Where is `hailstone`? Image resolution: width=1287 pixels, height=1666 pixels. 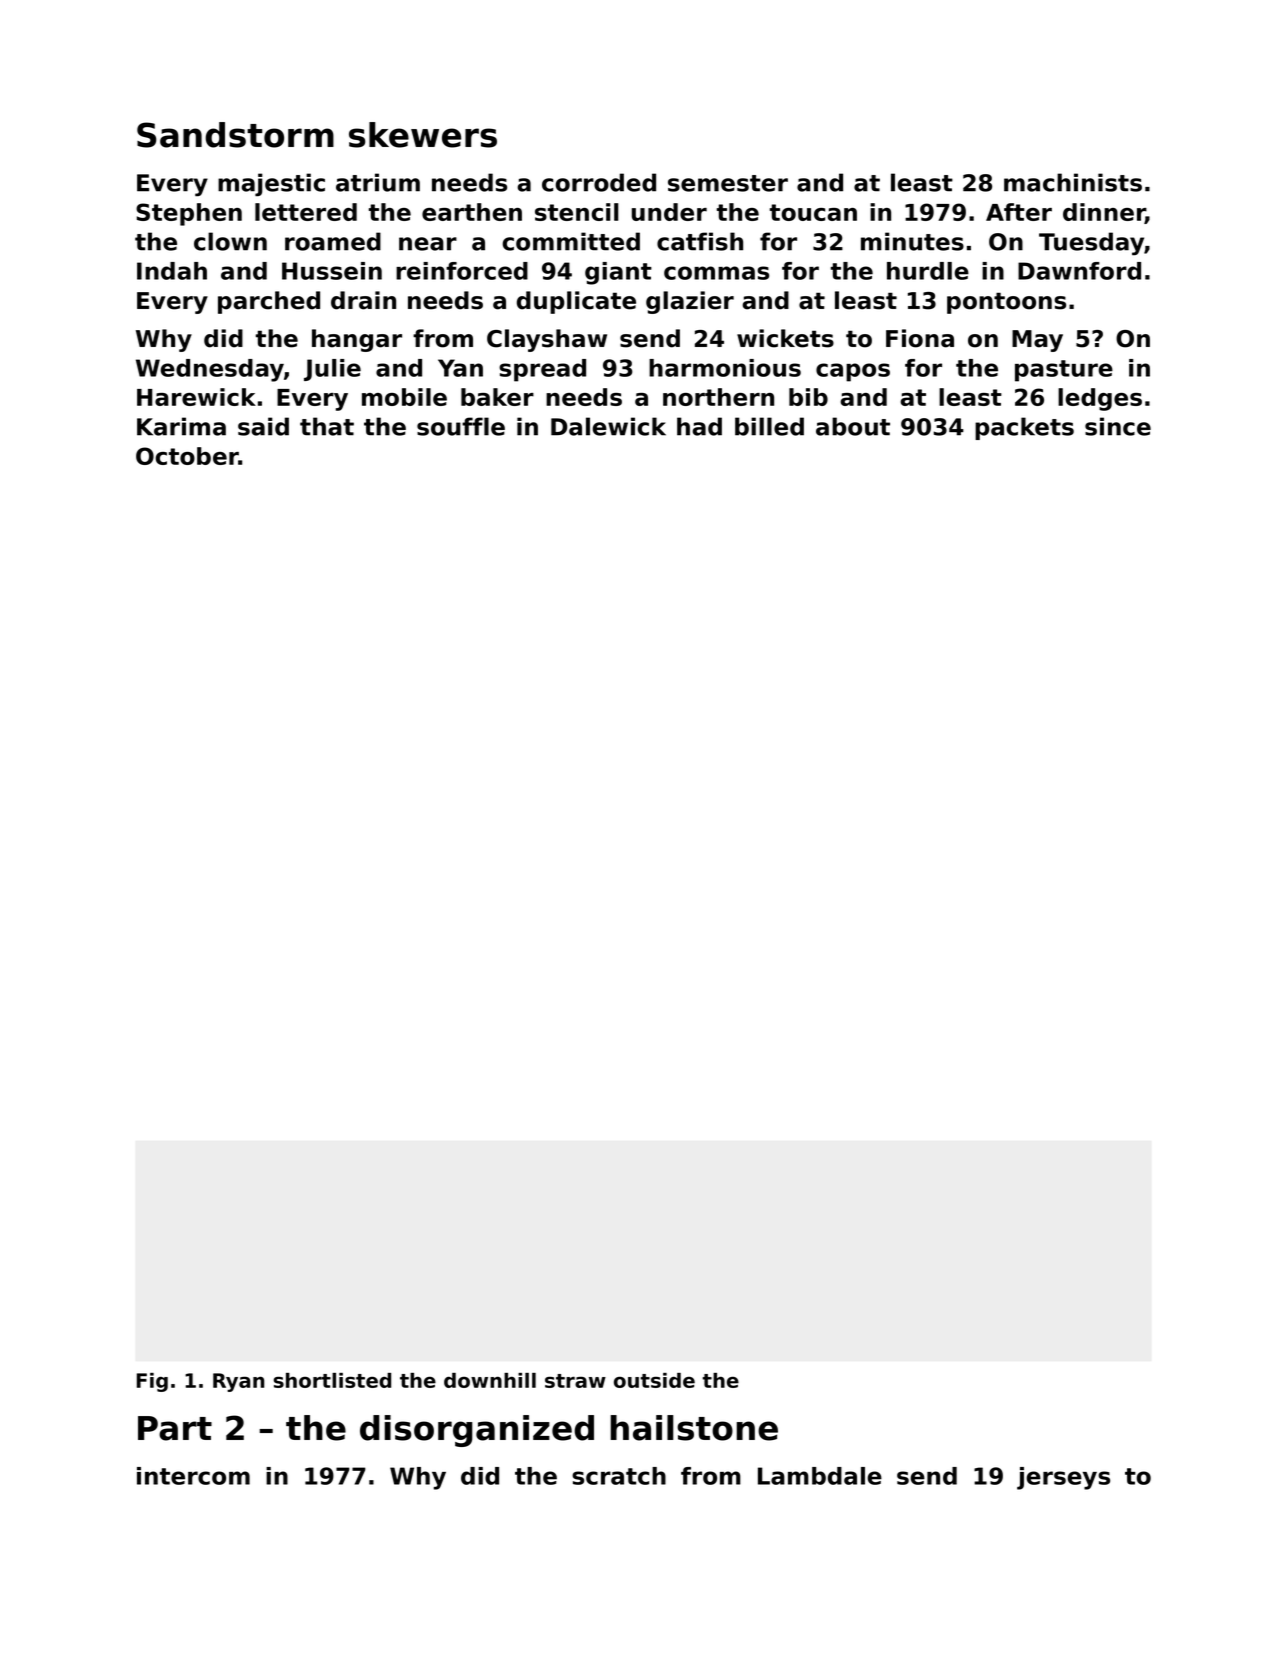
hailstone is located at coordinates (694, 1428).
